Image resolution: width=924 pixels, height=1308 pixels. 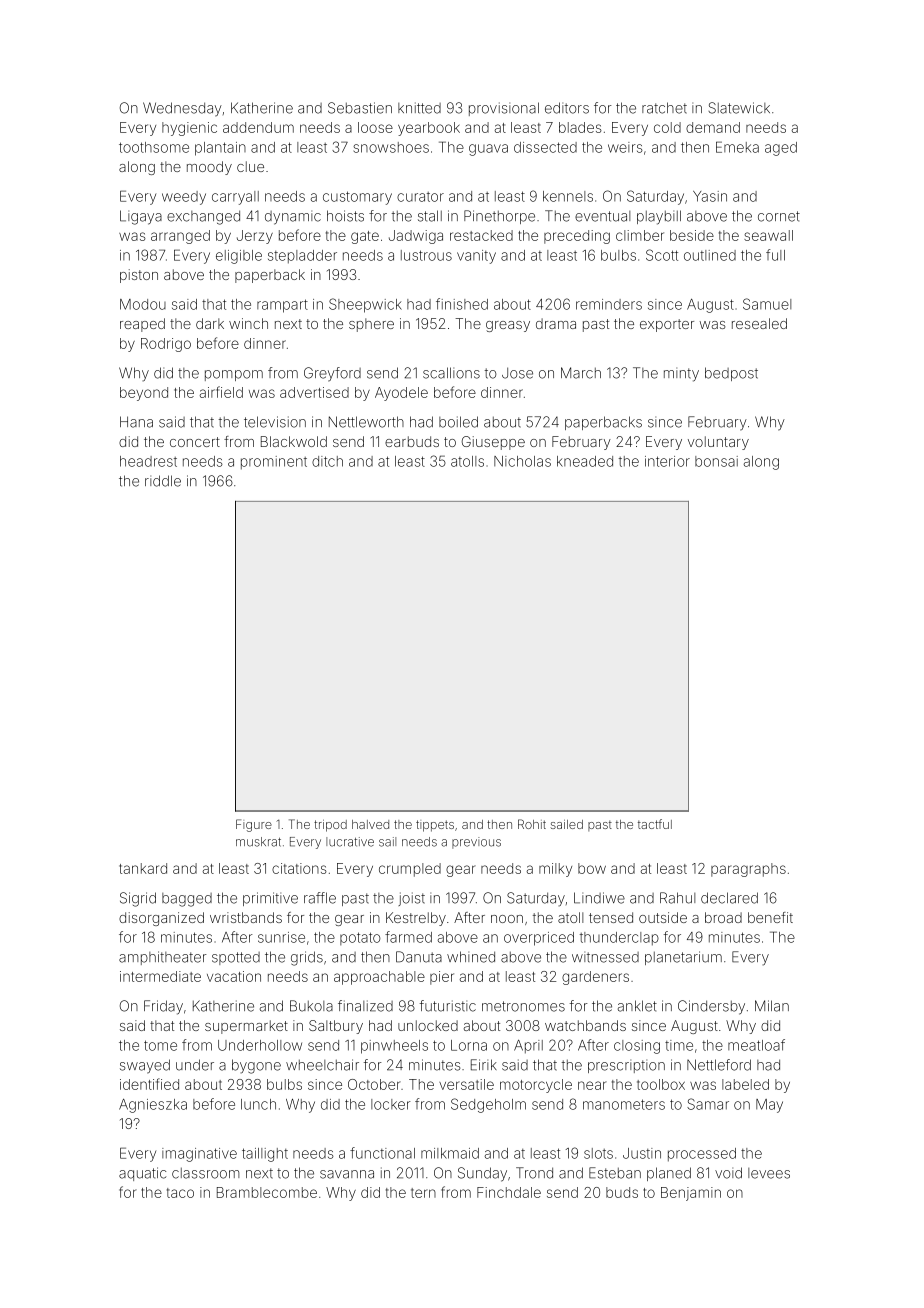 What do you see at coordinates (366, 422) in the page?
I see `Nettleworth` at bounding box center [366, 422].
